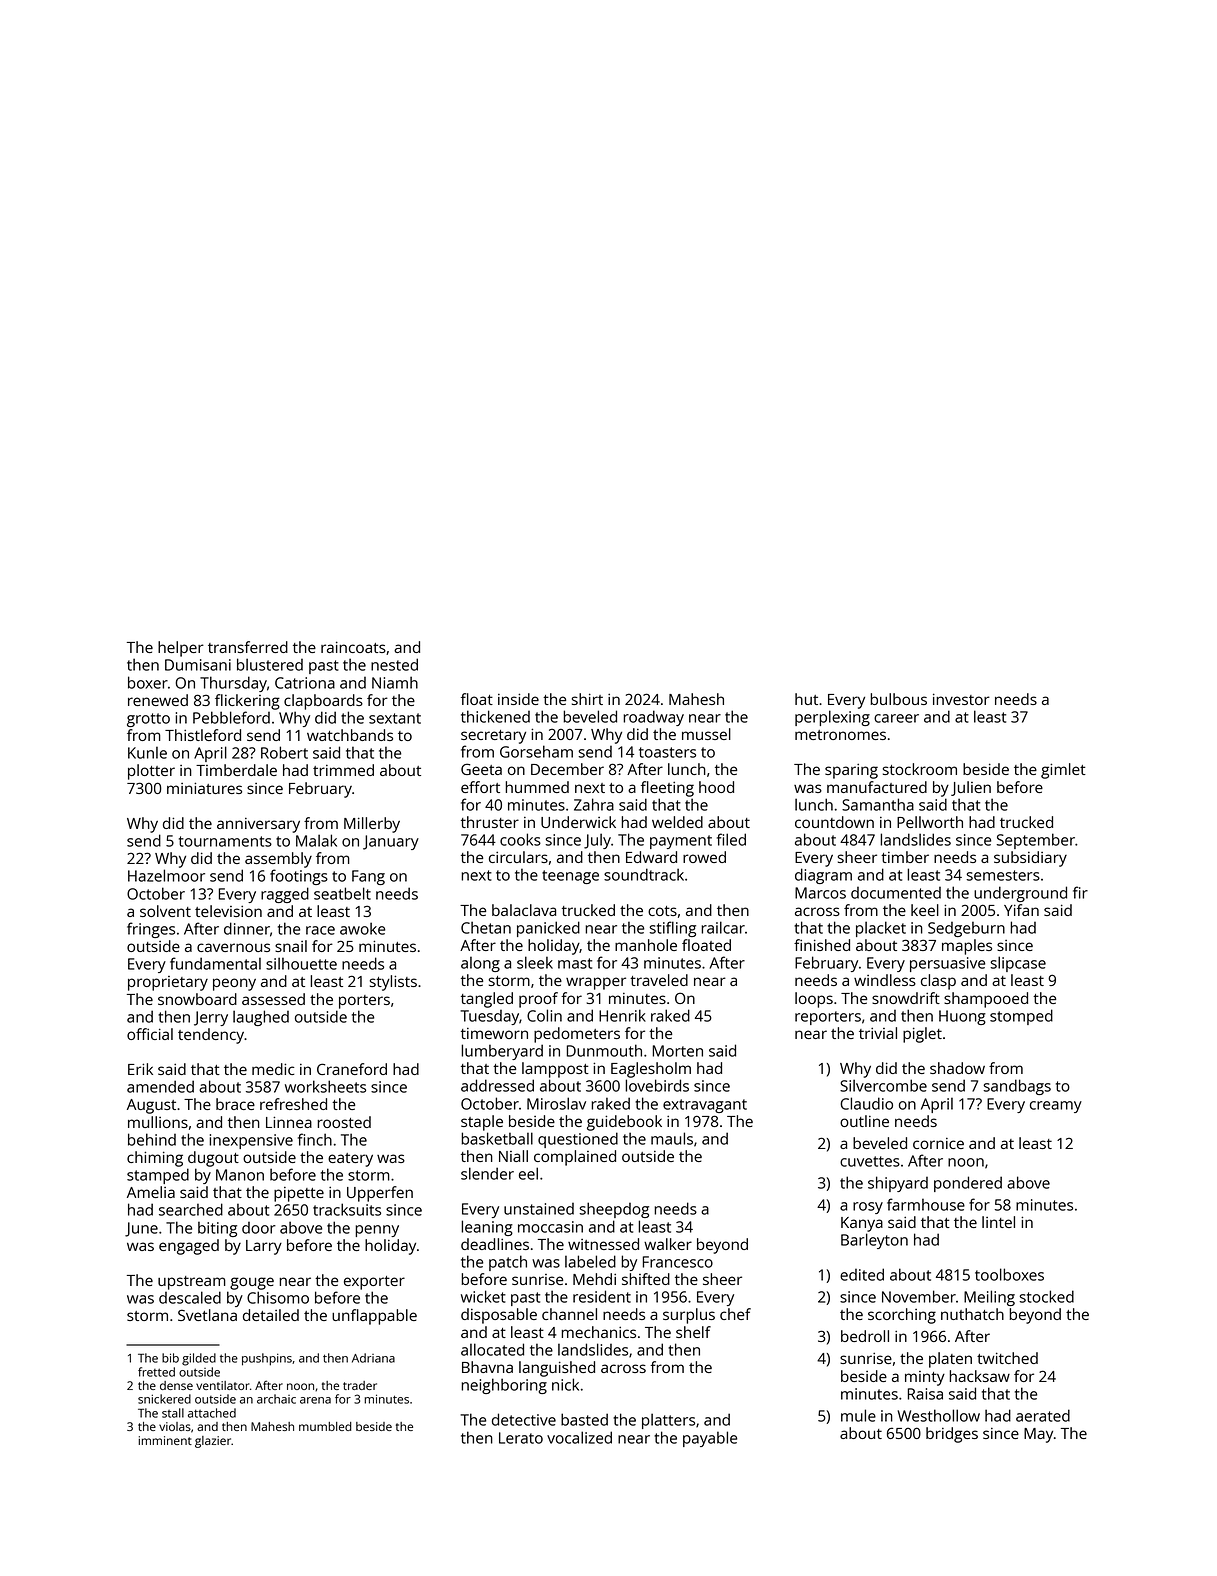  Describe the element at coordinates (211, 1036) in the screenshot. I see `tendency` at that location.
